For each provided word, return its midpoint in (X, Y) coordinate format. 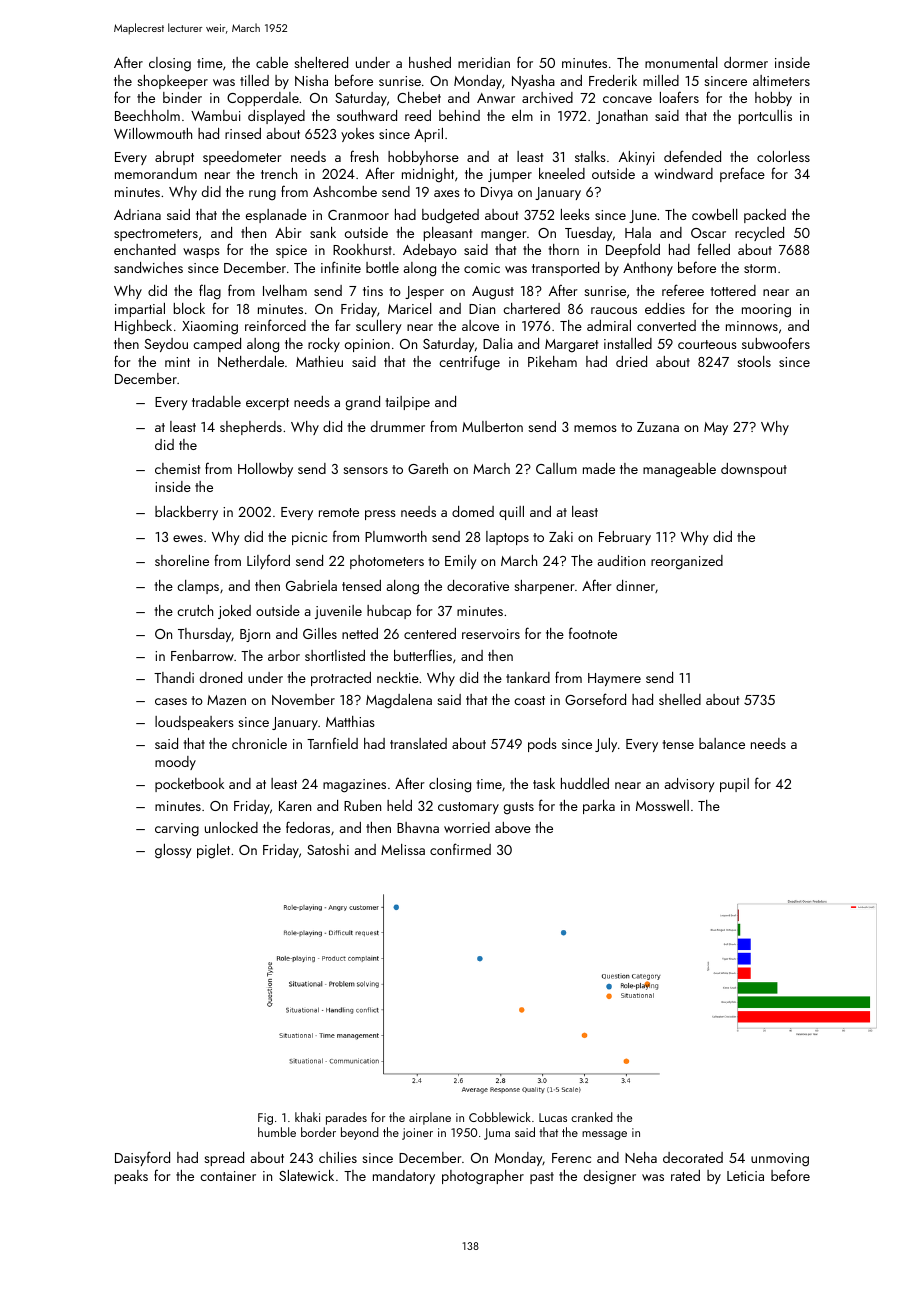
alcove (480, 325)
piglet (213, 851)
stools (754, 361)
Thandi (174, 677)
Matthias (350, 721)
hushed (430, 62)
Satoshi (328, 849)
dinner (635, 585)
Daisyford (142, 1158)
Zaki (561, 536)
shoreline (182, 560)
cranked (592, 1117)
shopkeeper (172, 82)
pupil (734, 785)
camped (217, 345)
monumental (681, 62)
